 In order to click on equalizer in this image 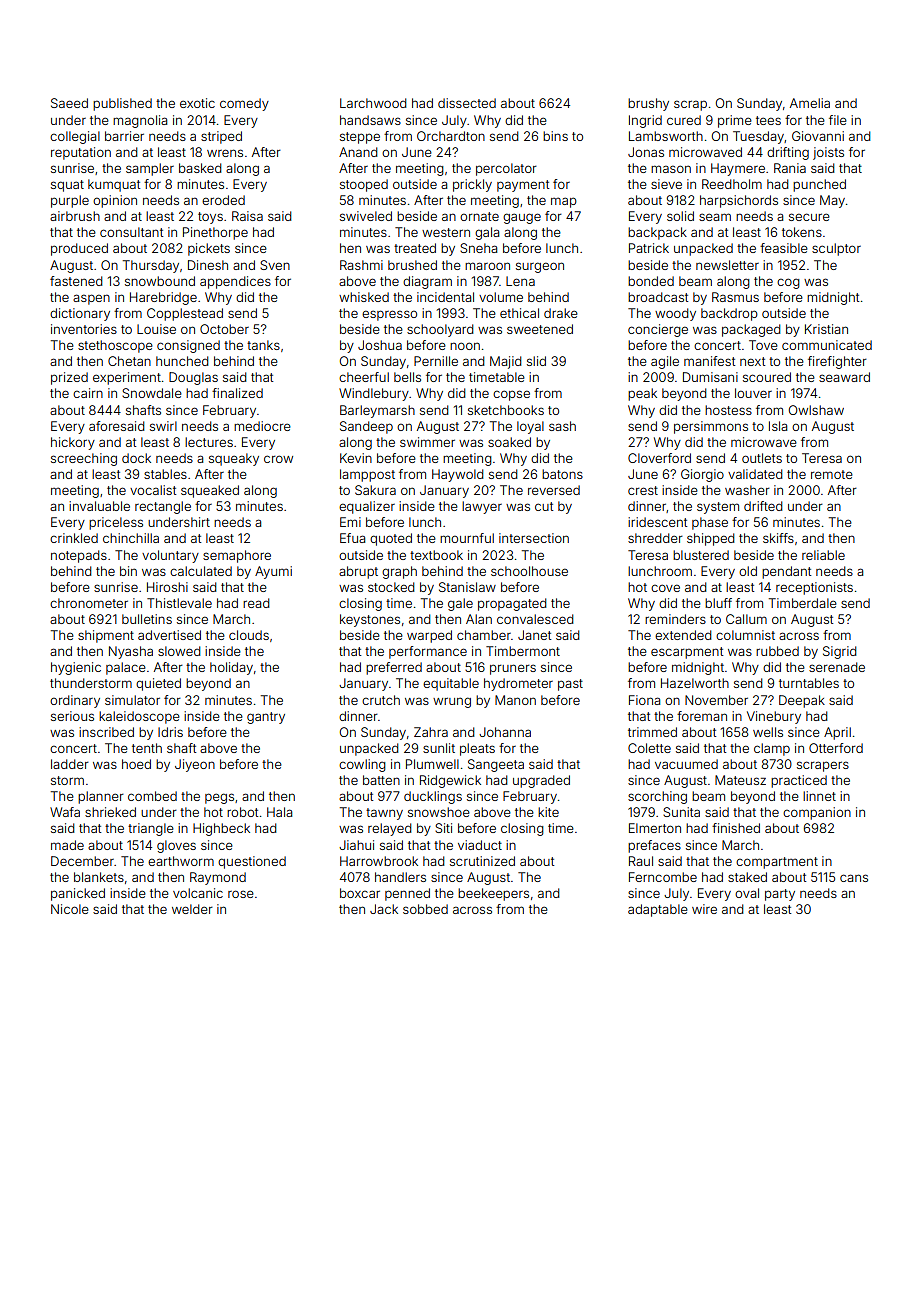, I will do `click(367, 507)`.
